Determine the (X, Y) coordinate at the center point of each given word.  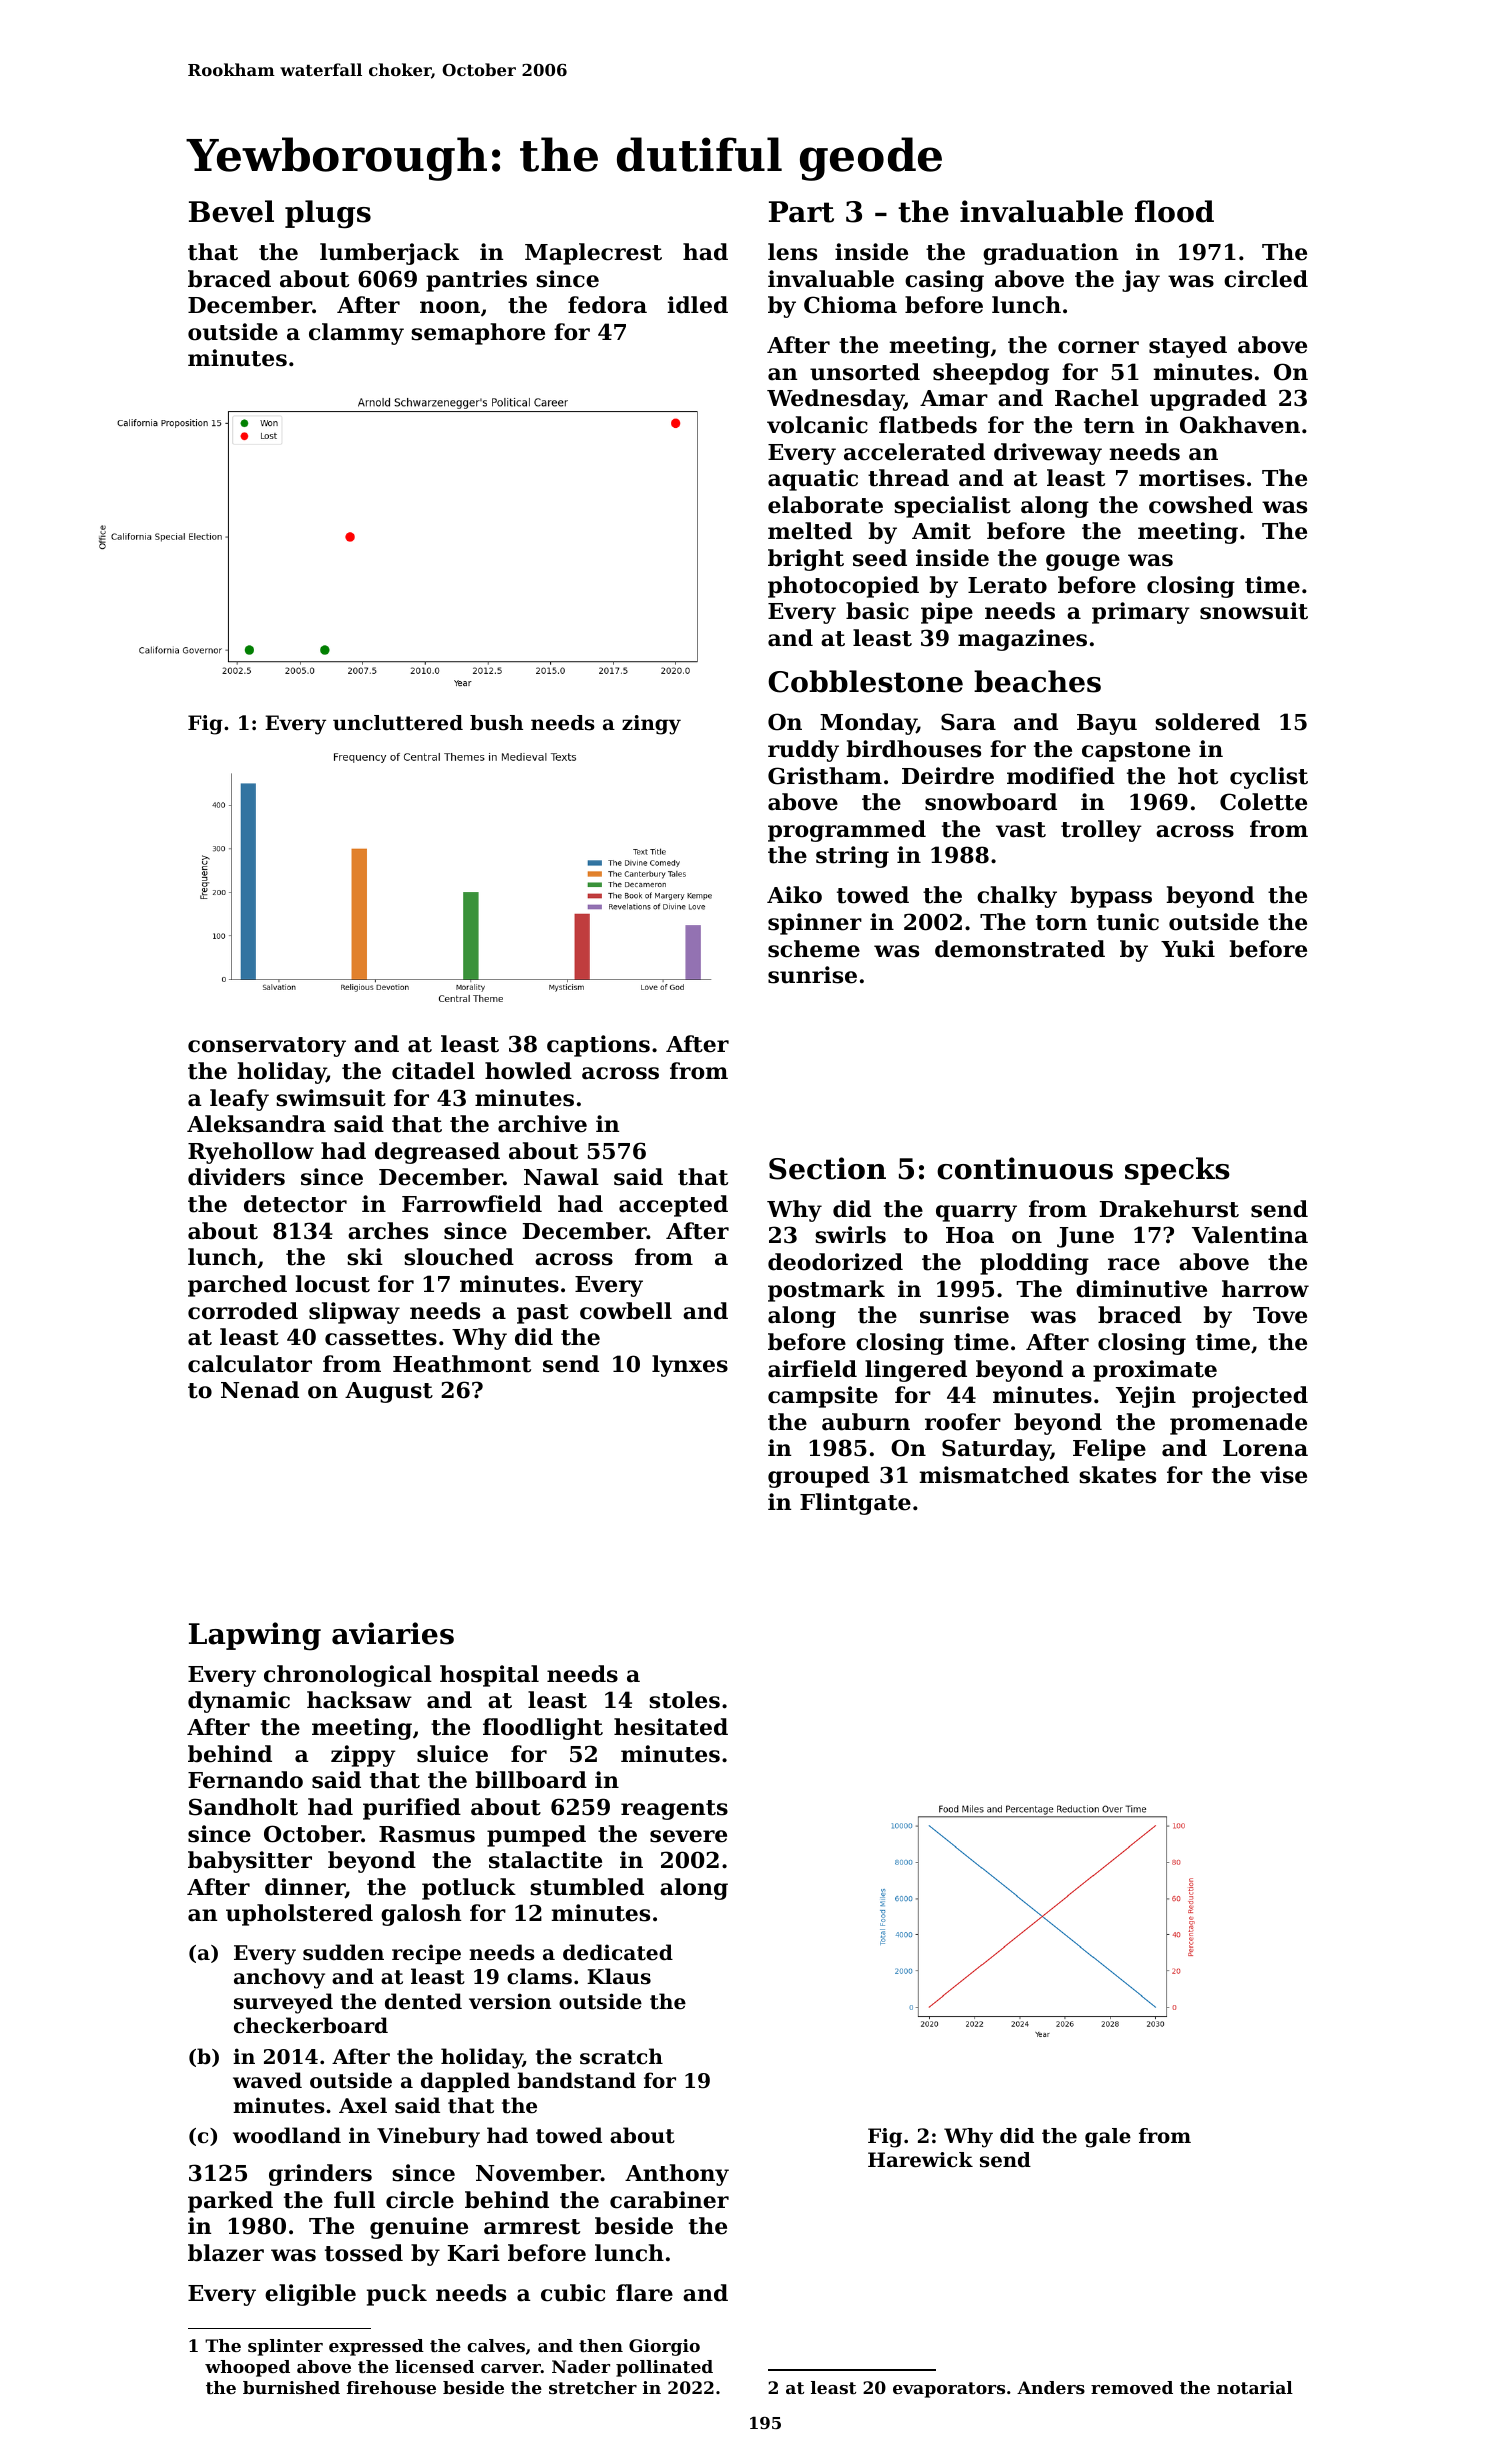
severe (688, 1836)
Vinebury (428, 2137)
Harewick (920, 2160)
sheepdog (991, 374)
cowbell (626, 1311)
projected (1250, 1397)
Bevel (231, 211)
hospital (489, 1676)
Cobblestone (865, 681)
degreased (437, 1153)
